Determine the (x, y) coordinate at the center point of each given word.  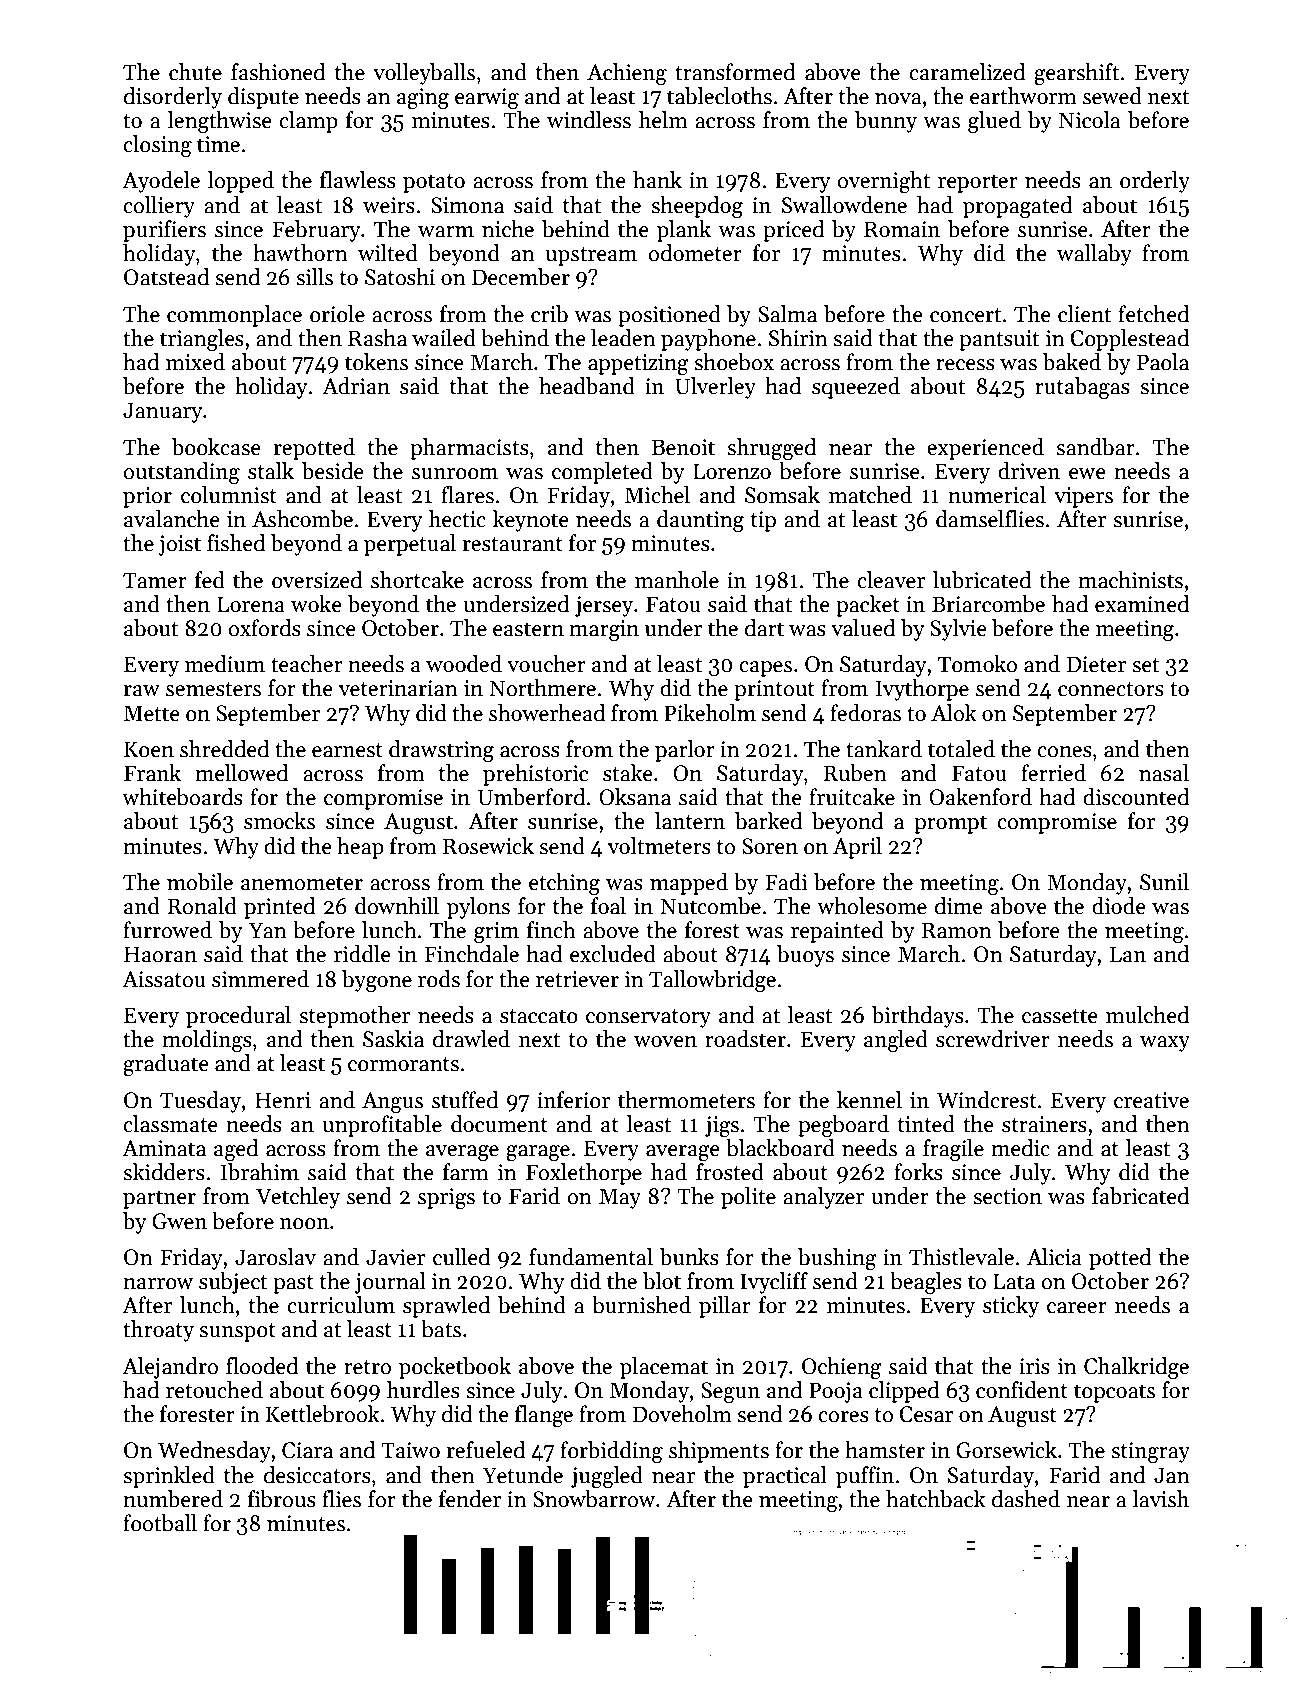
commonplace (234, 316)
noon (304, 1224)
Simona (467, 205)
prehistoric (535, 775)
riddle (362, 954)
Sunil (1164, 882)
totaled (961, 749)
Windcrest (987, 1100)
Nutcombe (710, 906)
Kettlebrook (323, 1414)
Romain (902, 229)
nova (898, 99)
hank (657, 180)
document (499, 1124)
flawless (358, 180)
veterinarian (398, 688)
